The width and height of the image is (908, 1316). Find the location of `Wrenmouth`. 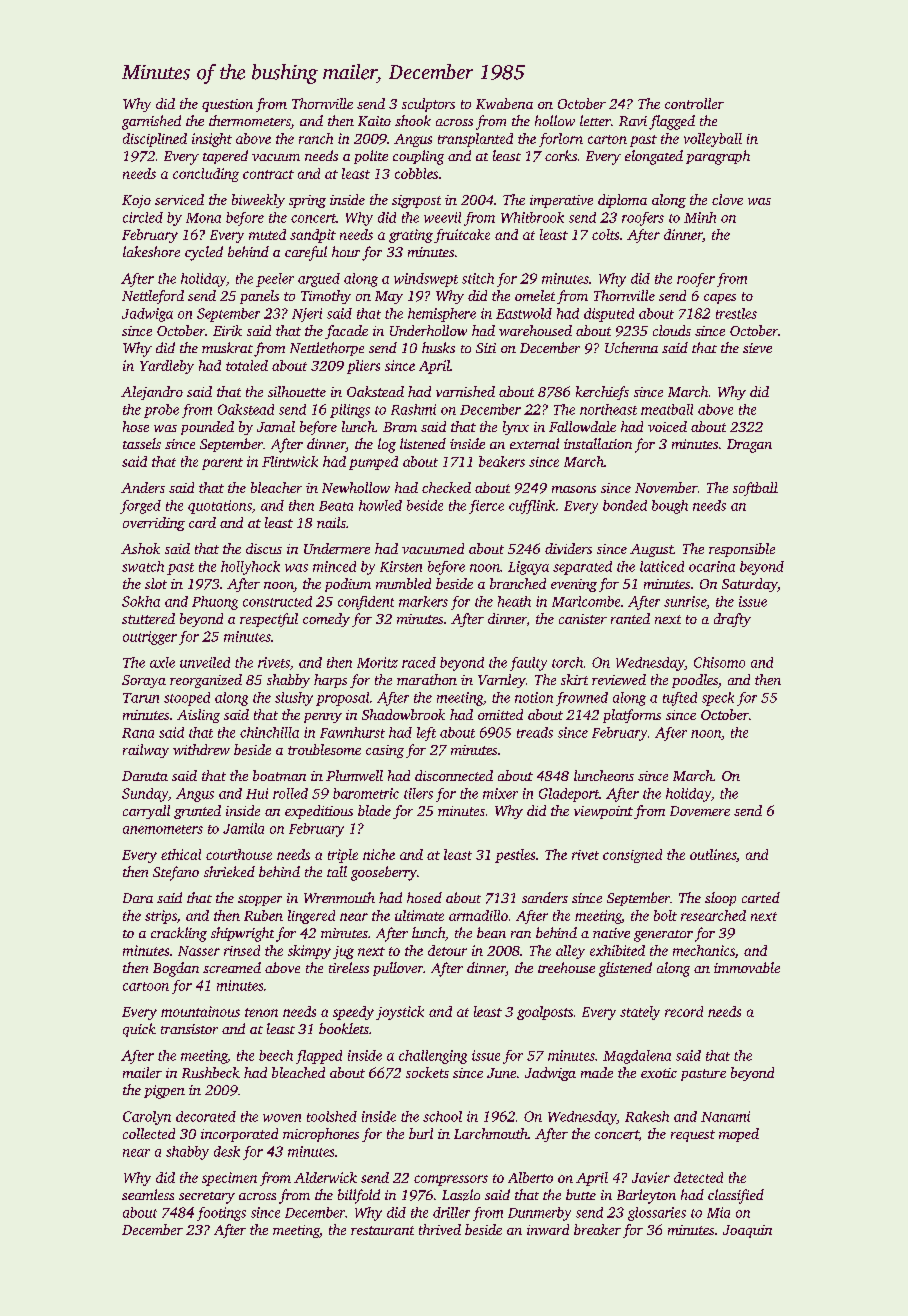

Wrenmouth is located at coordinates (339, 897).
